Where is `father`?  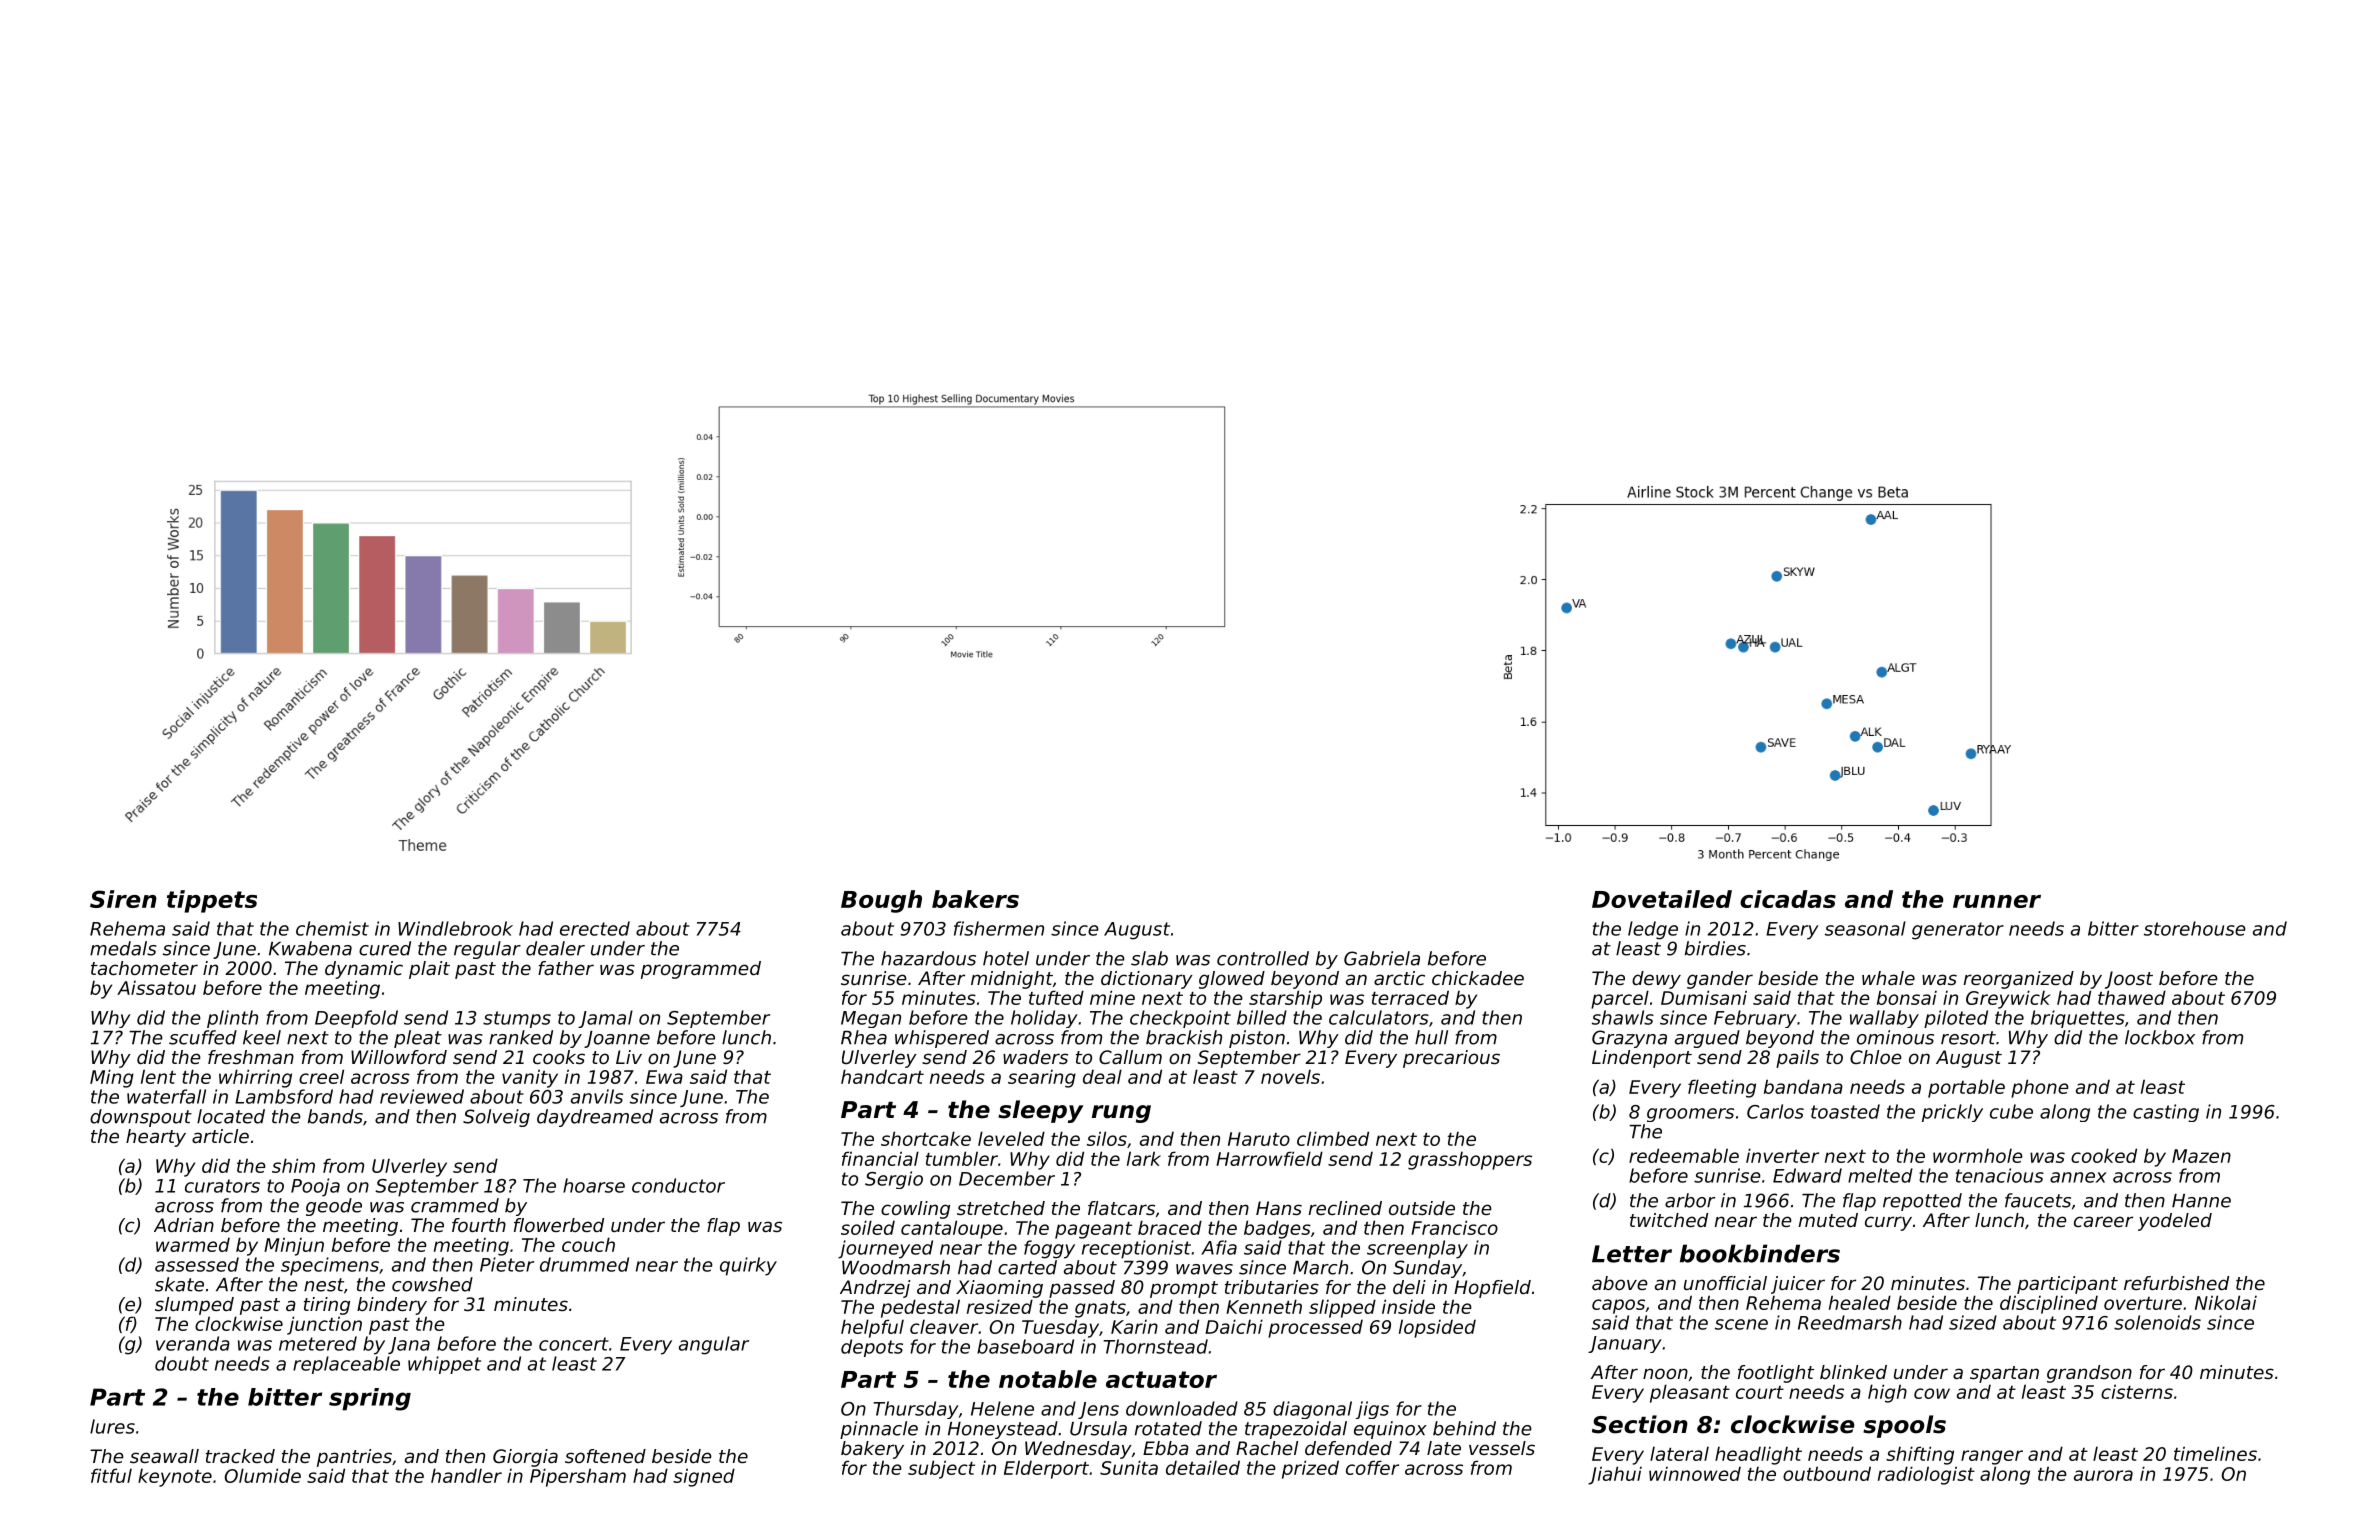
father is located at coordinates (566, 968).
